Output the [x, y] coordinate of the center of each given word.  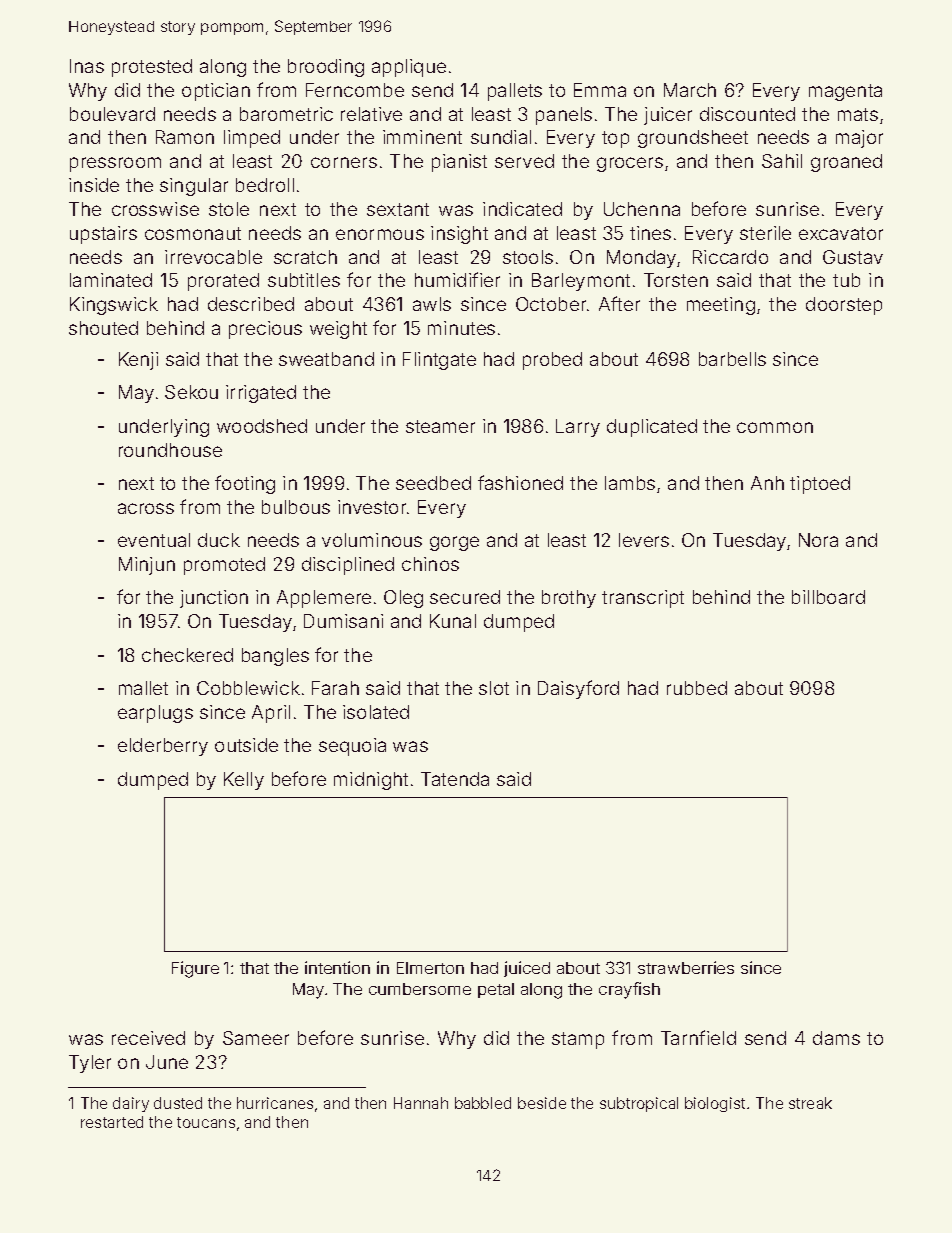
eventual [154, 540]
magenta [845, 92]
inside [94, 185]
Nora [818, 540]
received [148, 1038]
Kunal [453, 621]
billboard [828, 597]
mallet [143, 688]
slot [494, 688]
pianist [459, 163]
